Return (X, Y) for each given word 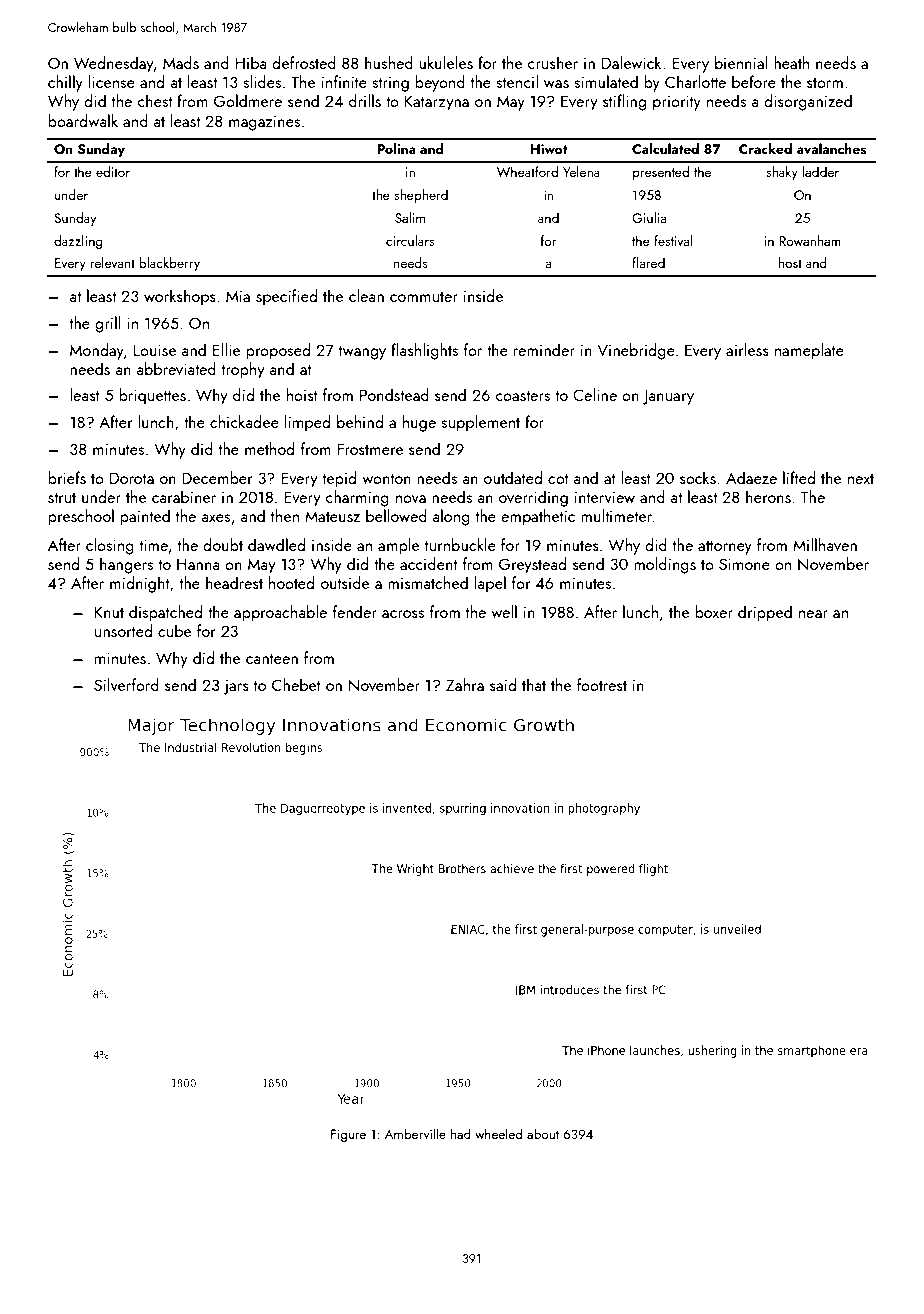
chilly (65, 83)
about (543, 1133)
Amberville (415, 1133)
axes (216, 518)
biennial (741, 62)
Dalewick (631, 62)
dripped (765, 613)
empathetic (538, 517)
